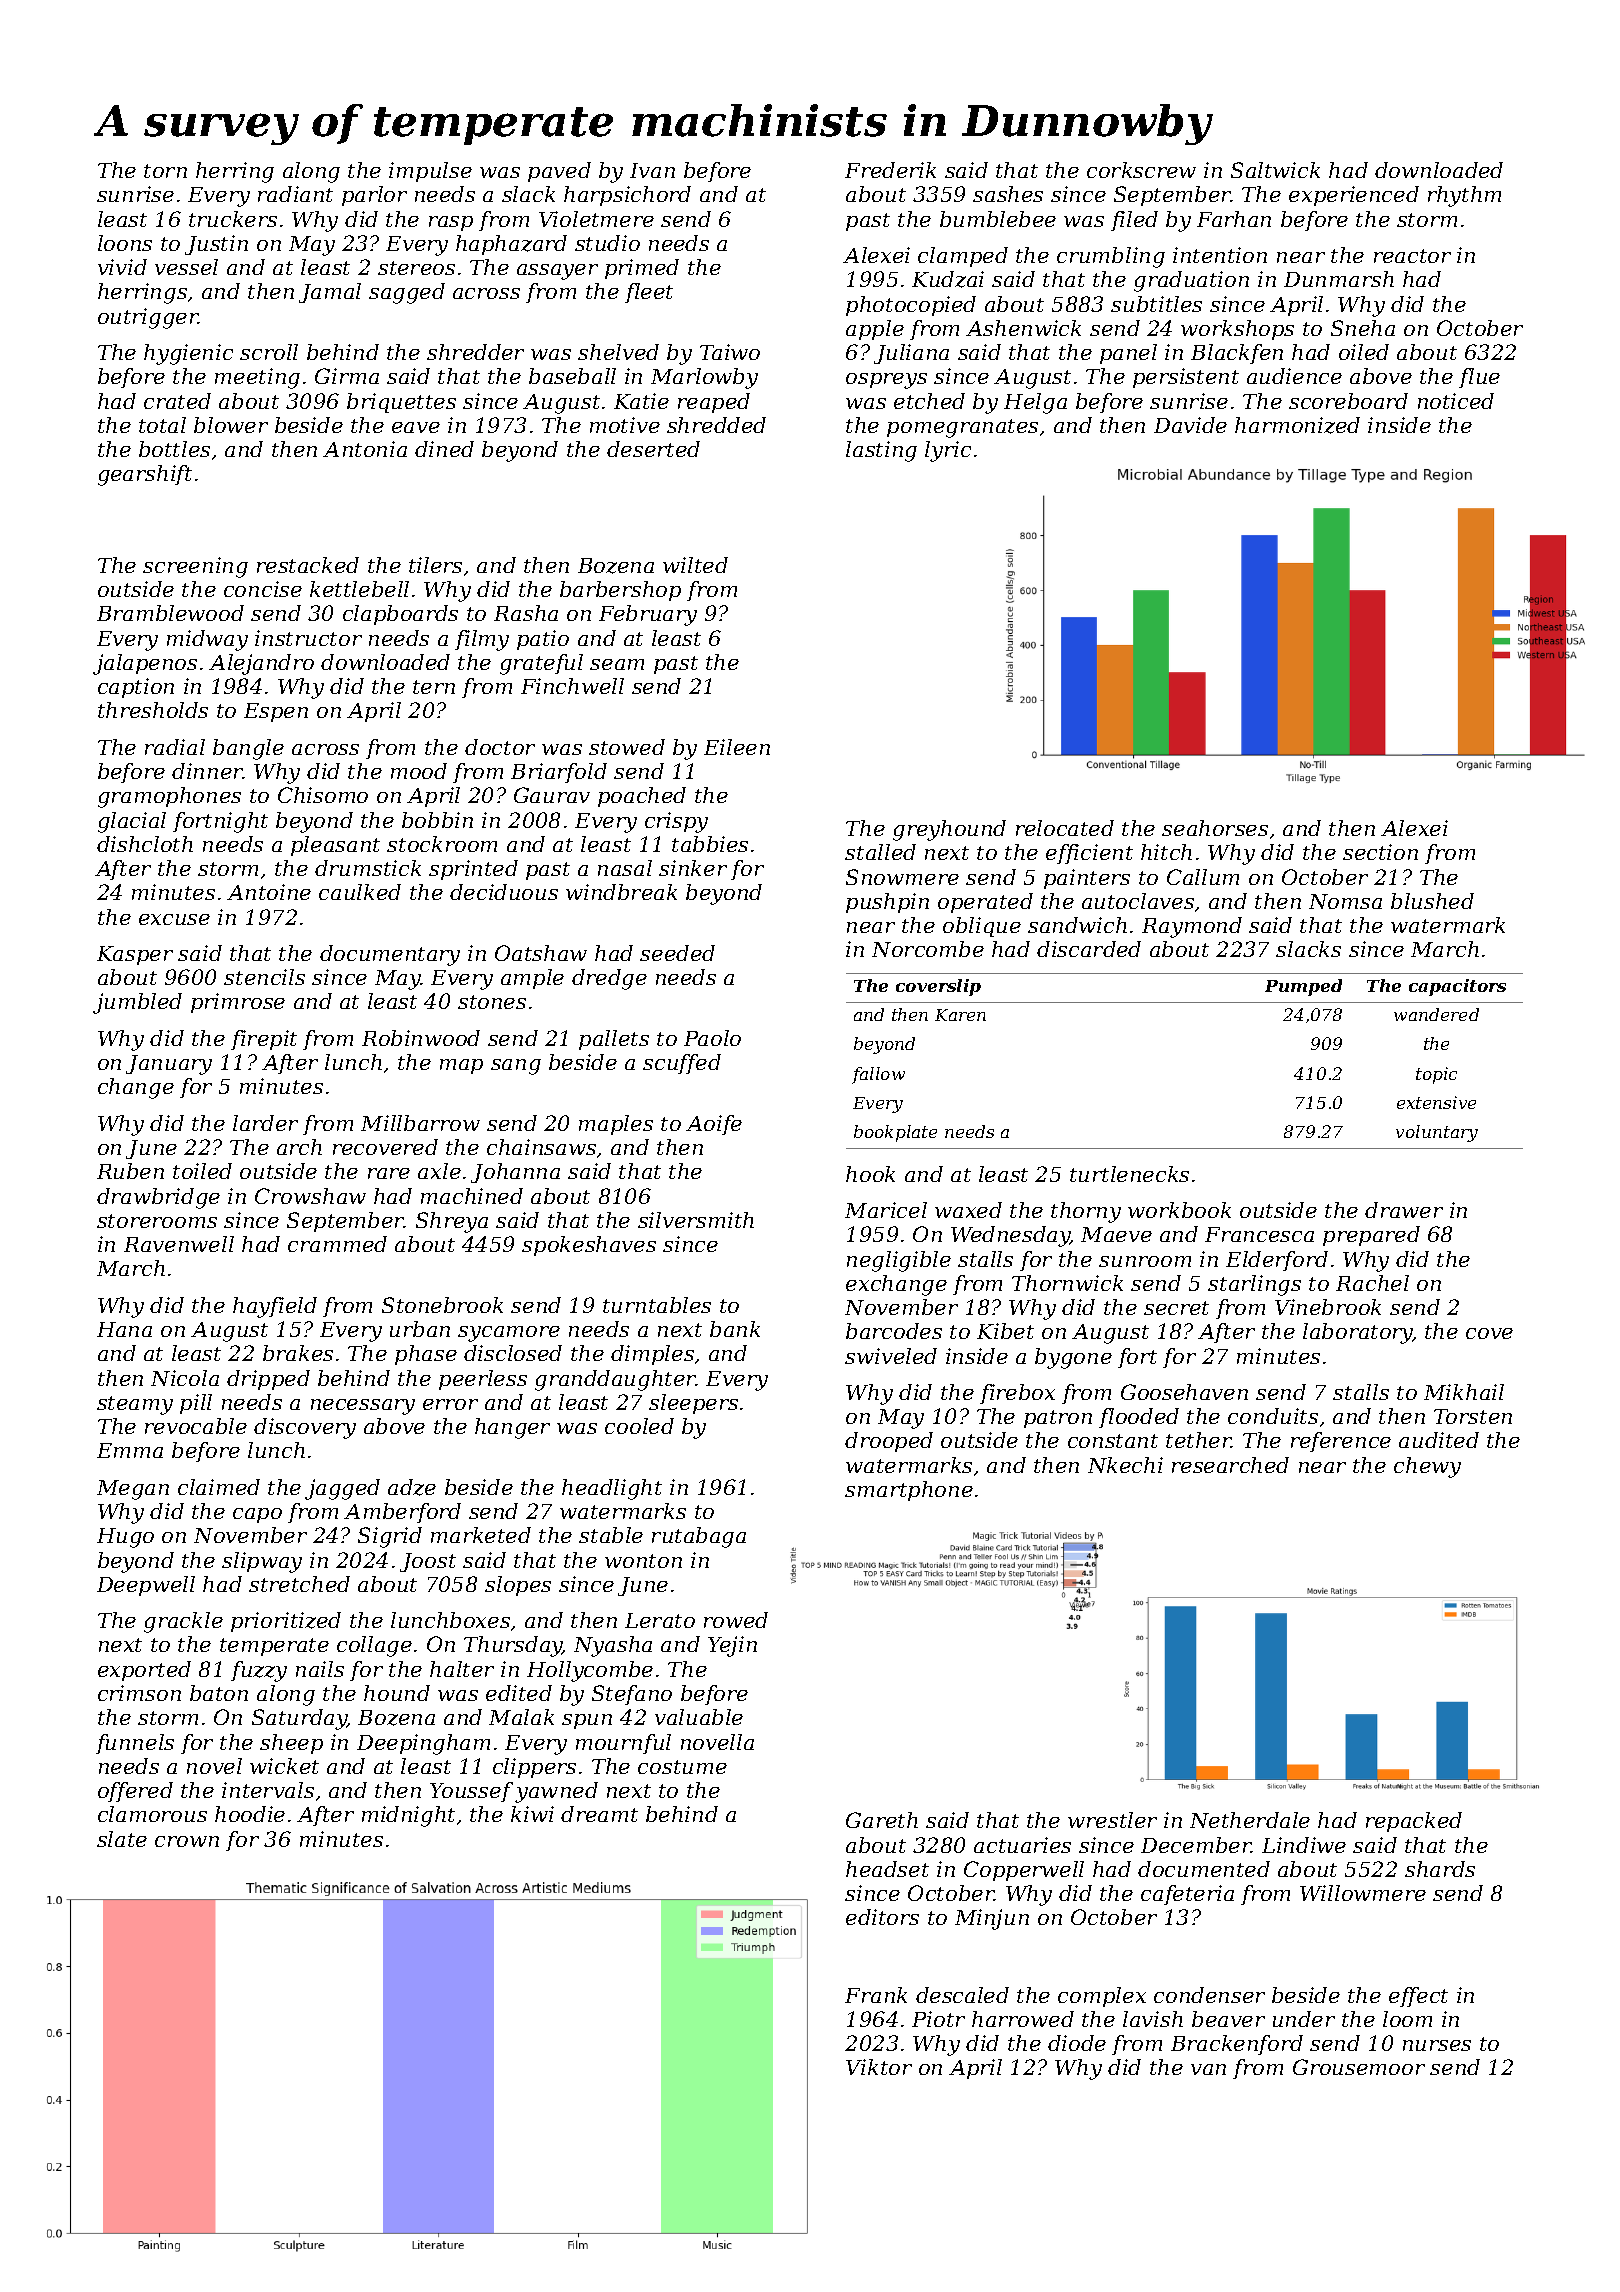  Describe the element at coordinates (1414, 1822) in the screenshot. I see `repacked` at that location.
